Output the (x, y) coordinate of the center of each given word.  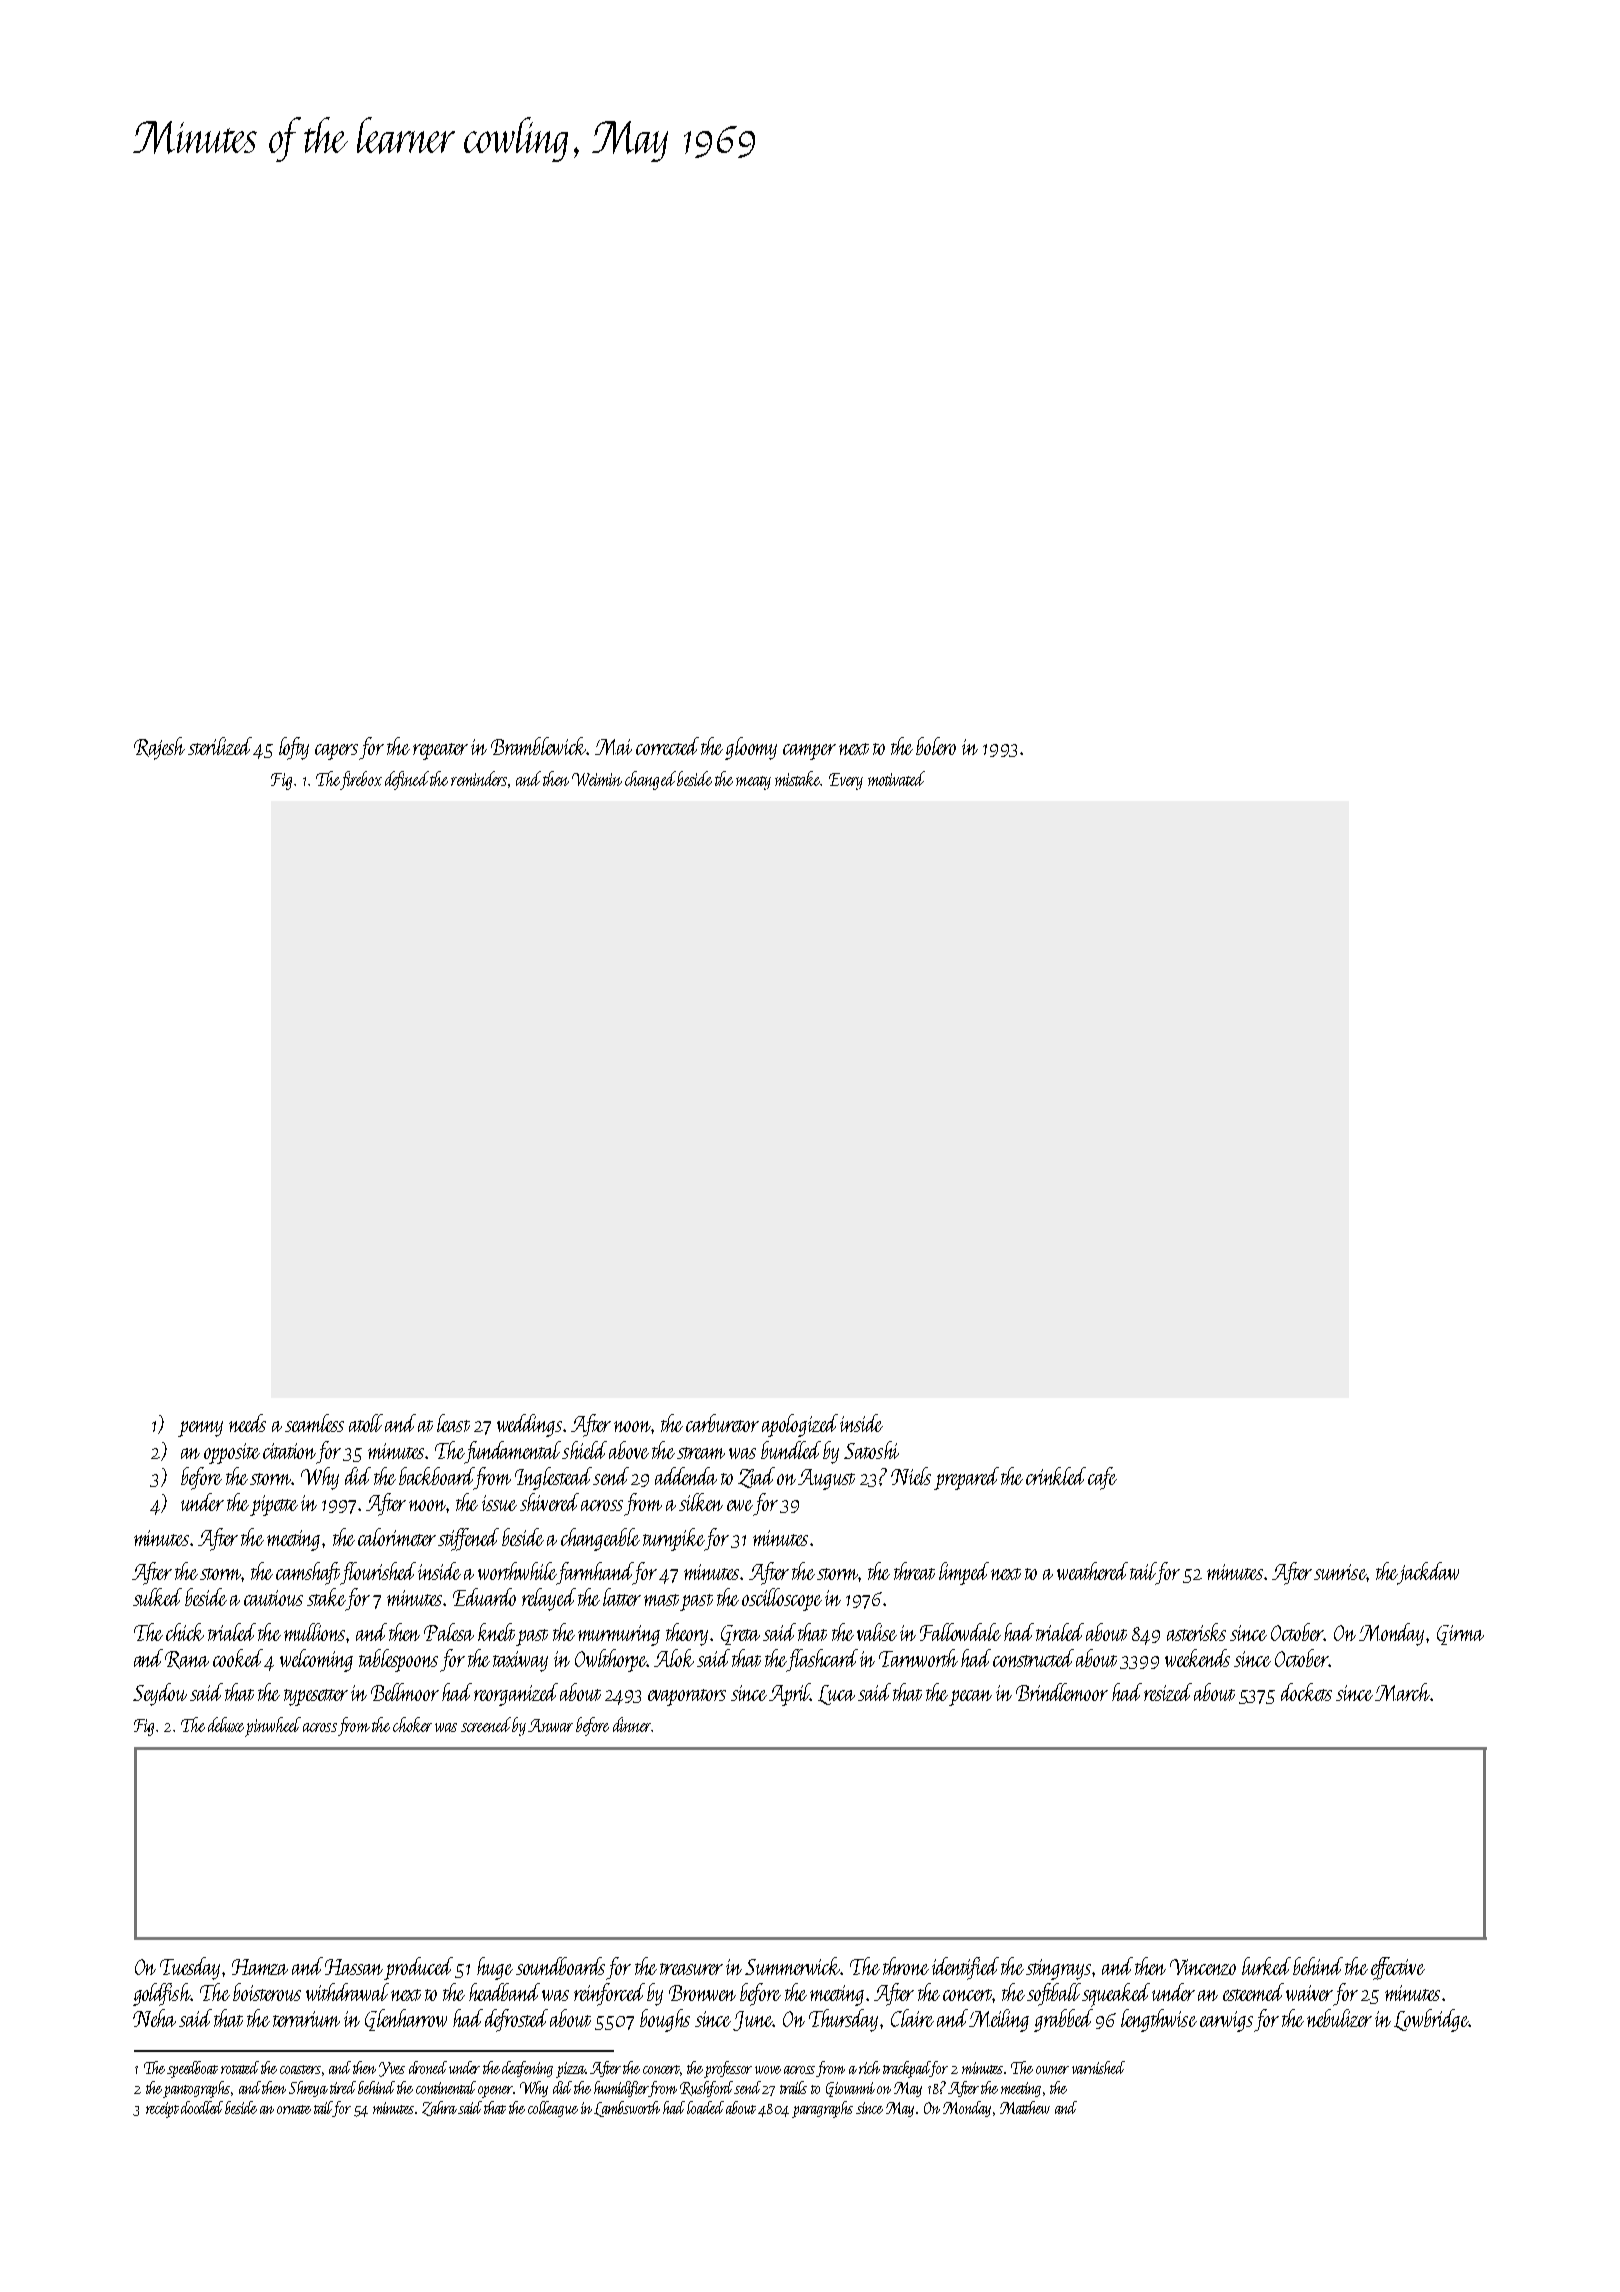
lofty (294, 748)
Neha (154, 2018)
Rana (187, 1660)
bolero (936, 746)
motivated (896, 778)
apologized (800, 1425)
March (1402, 1692)
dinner (632, 1724)
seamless (314, 1423)
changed (650, 780)
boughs (665, 2020)
